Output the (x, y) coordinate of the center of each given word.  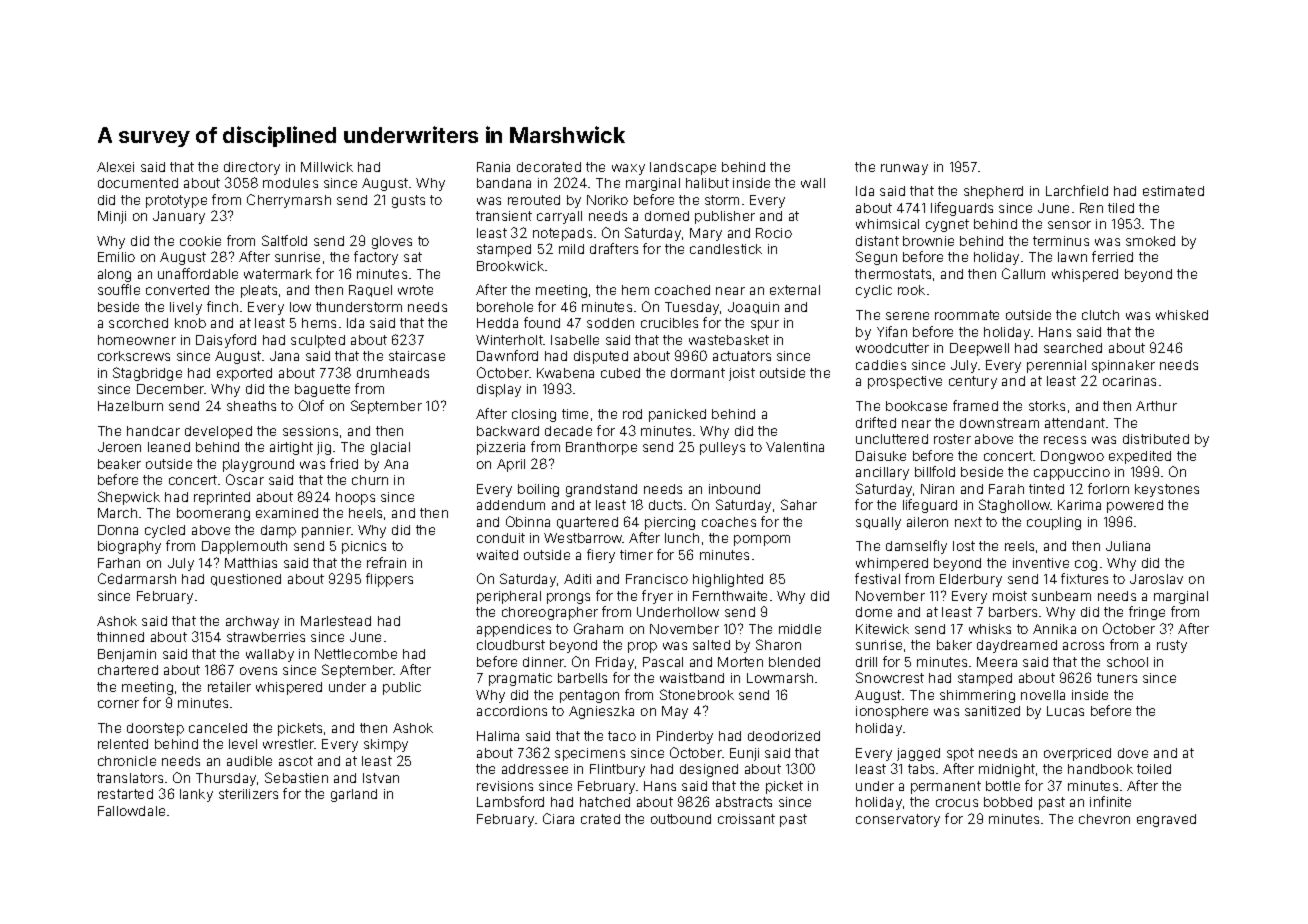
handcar (153, 431)
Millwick (327, 167)
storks (1047, 406)
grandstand (601, 490)
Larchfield (1077, 190)
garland (354, 795)
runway (904, 169)
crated (600, 819)
